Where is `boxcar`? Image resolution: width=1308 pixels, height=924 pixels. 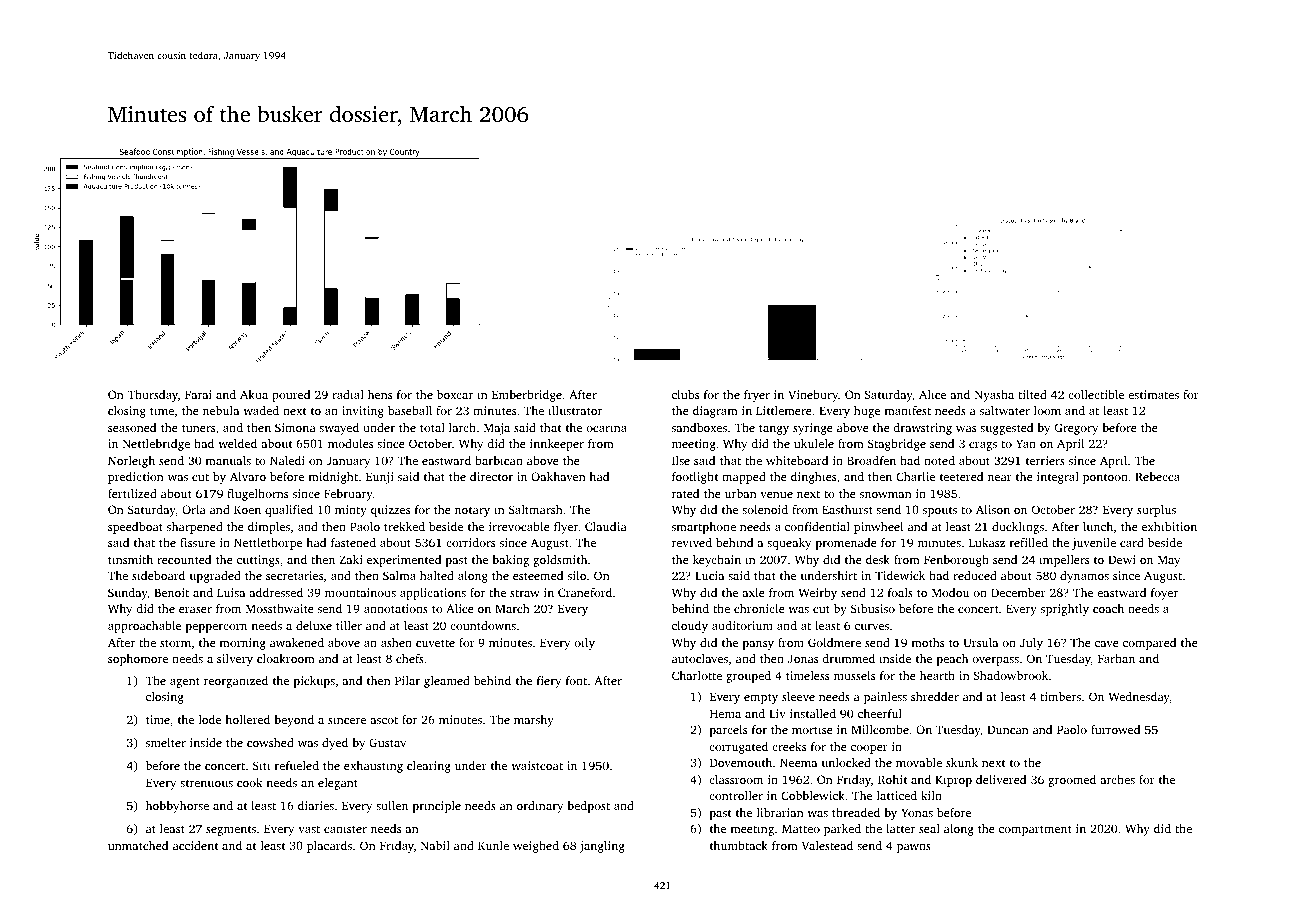 boxcar is located at coordinates (455, 394).
